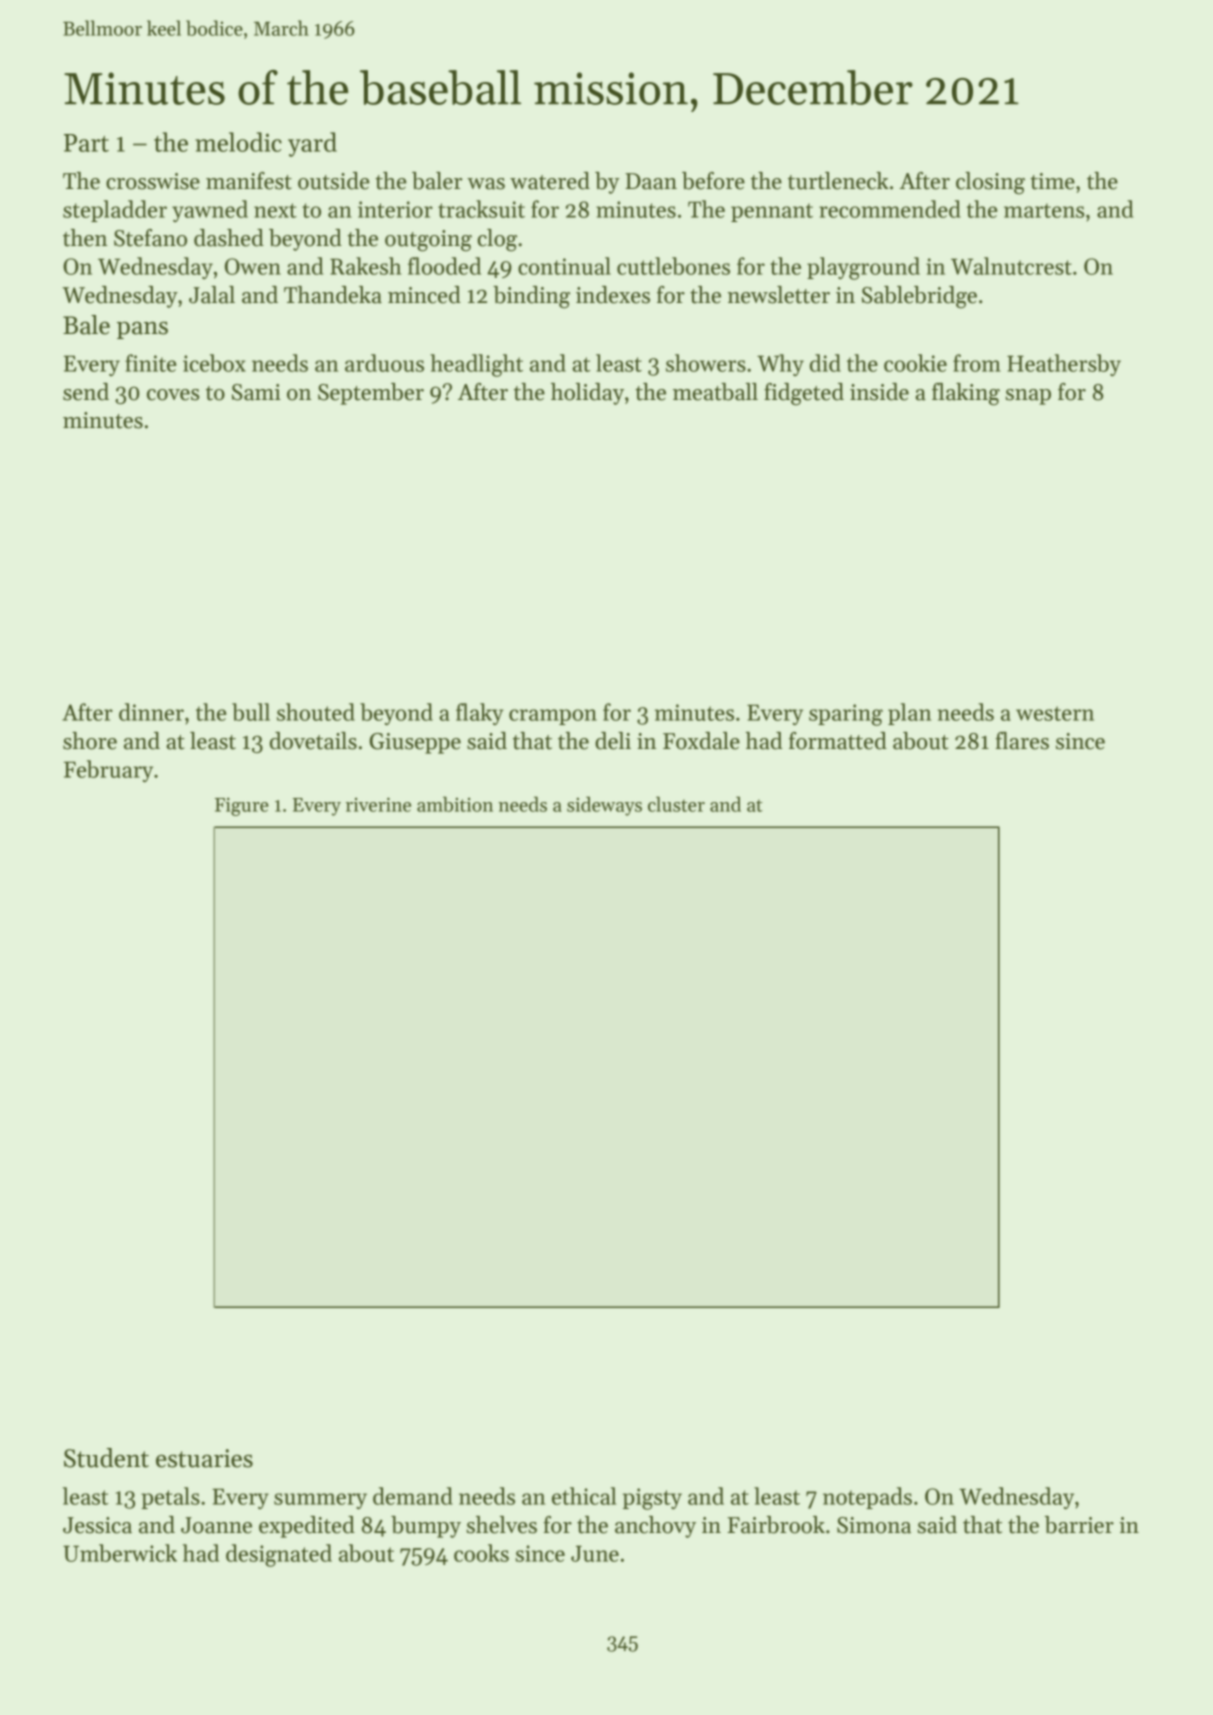  I want to click on Part, so click(86, 143).
